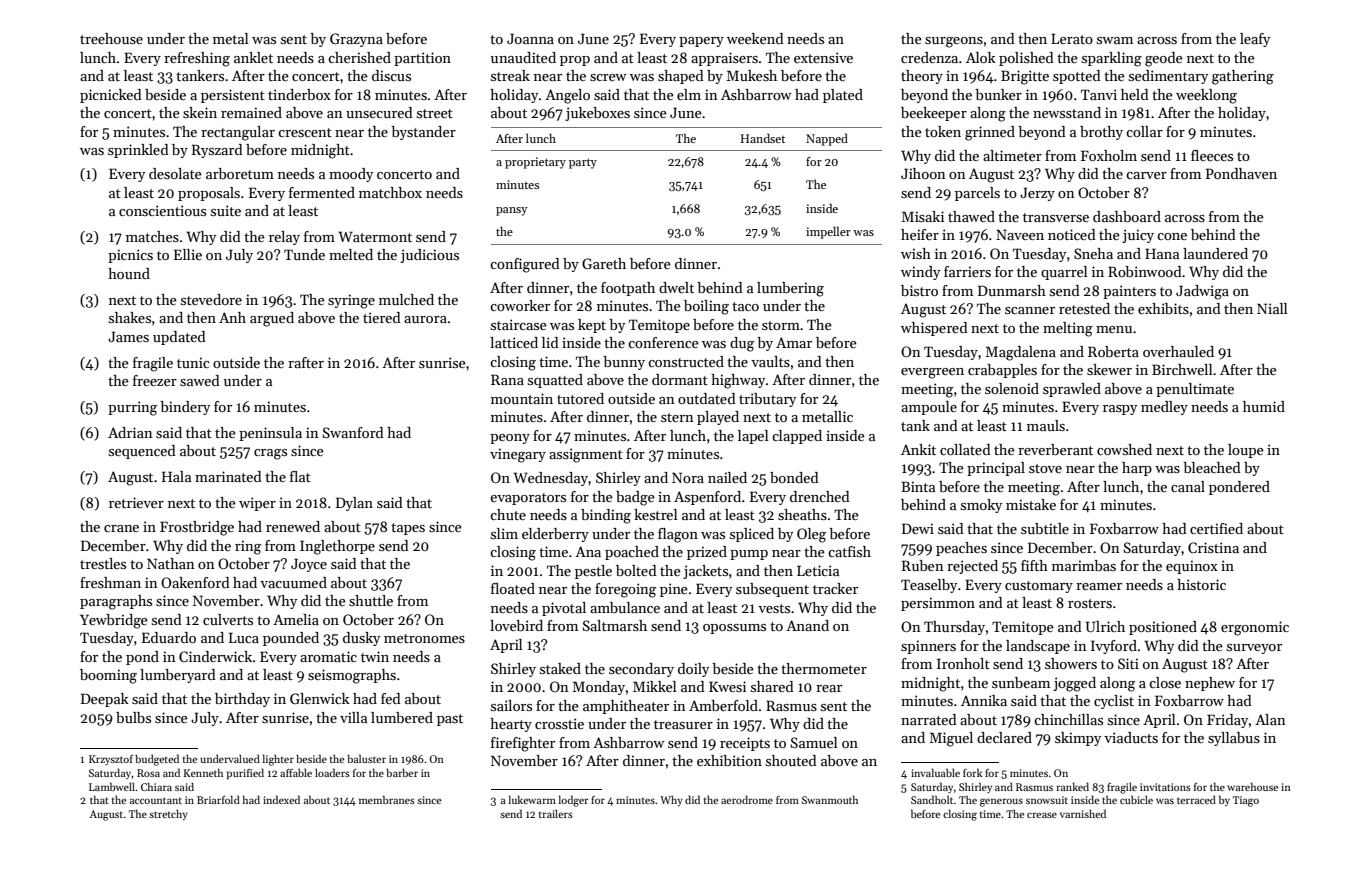  I want to click on stretchy, so click(168, 815).
